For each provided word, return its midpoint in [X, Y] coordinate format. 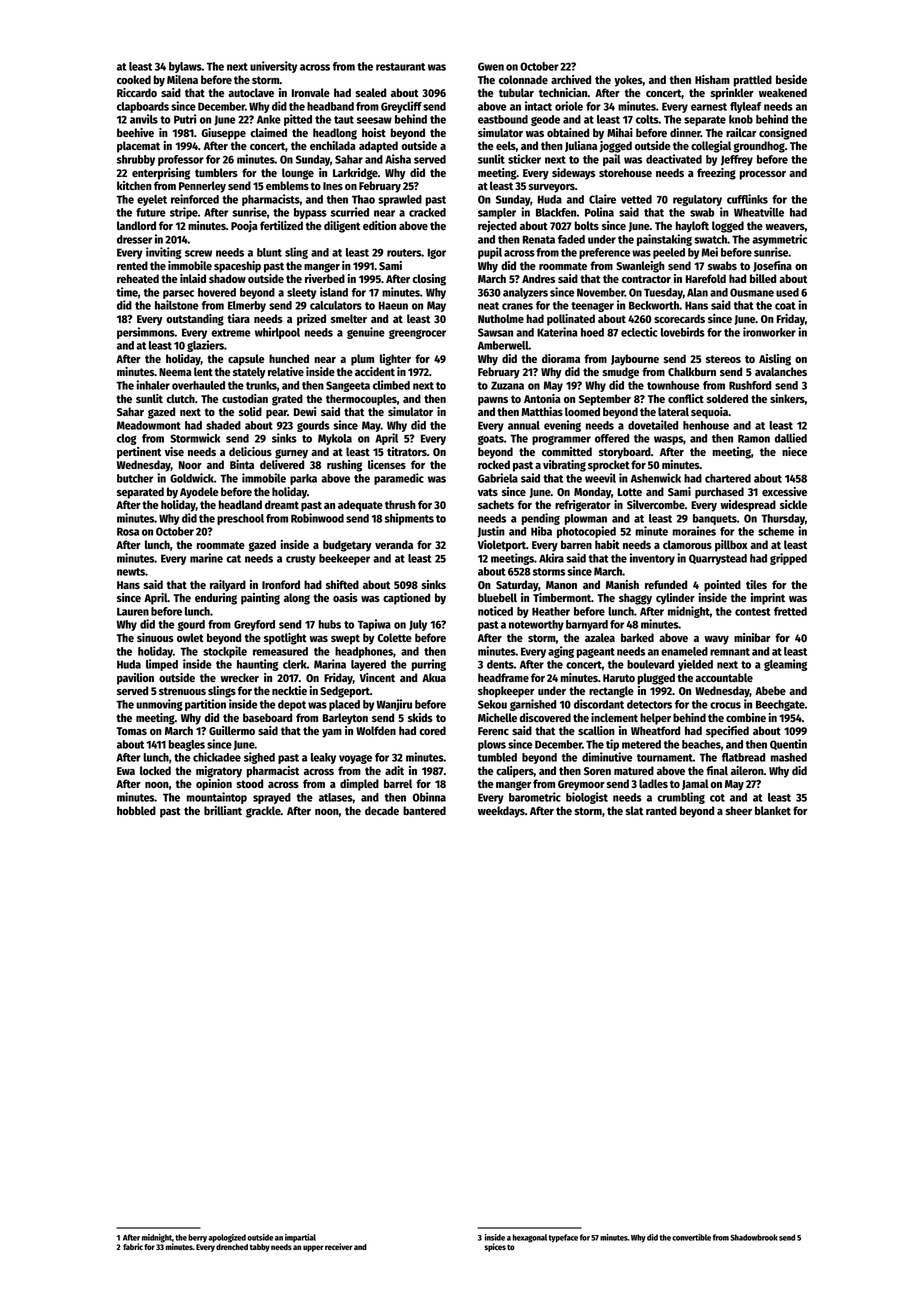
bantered [424, 810]
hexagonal [530, 1238]
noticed [495, 611]
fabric [133, 1246]
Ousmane [752, 292]
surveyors [551, 188]
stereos [723, 359]
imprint [768, 599]
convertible [691, 1237]
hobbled [136, 810]
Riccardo [137, 92]
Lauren [133, 611]
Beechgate [780, 705]
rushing [344, 466]
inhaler [153, 385]
